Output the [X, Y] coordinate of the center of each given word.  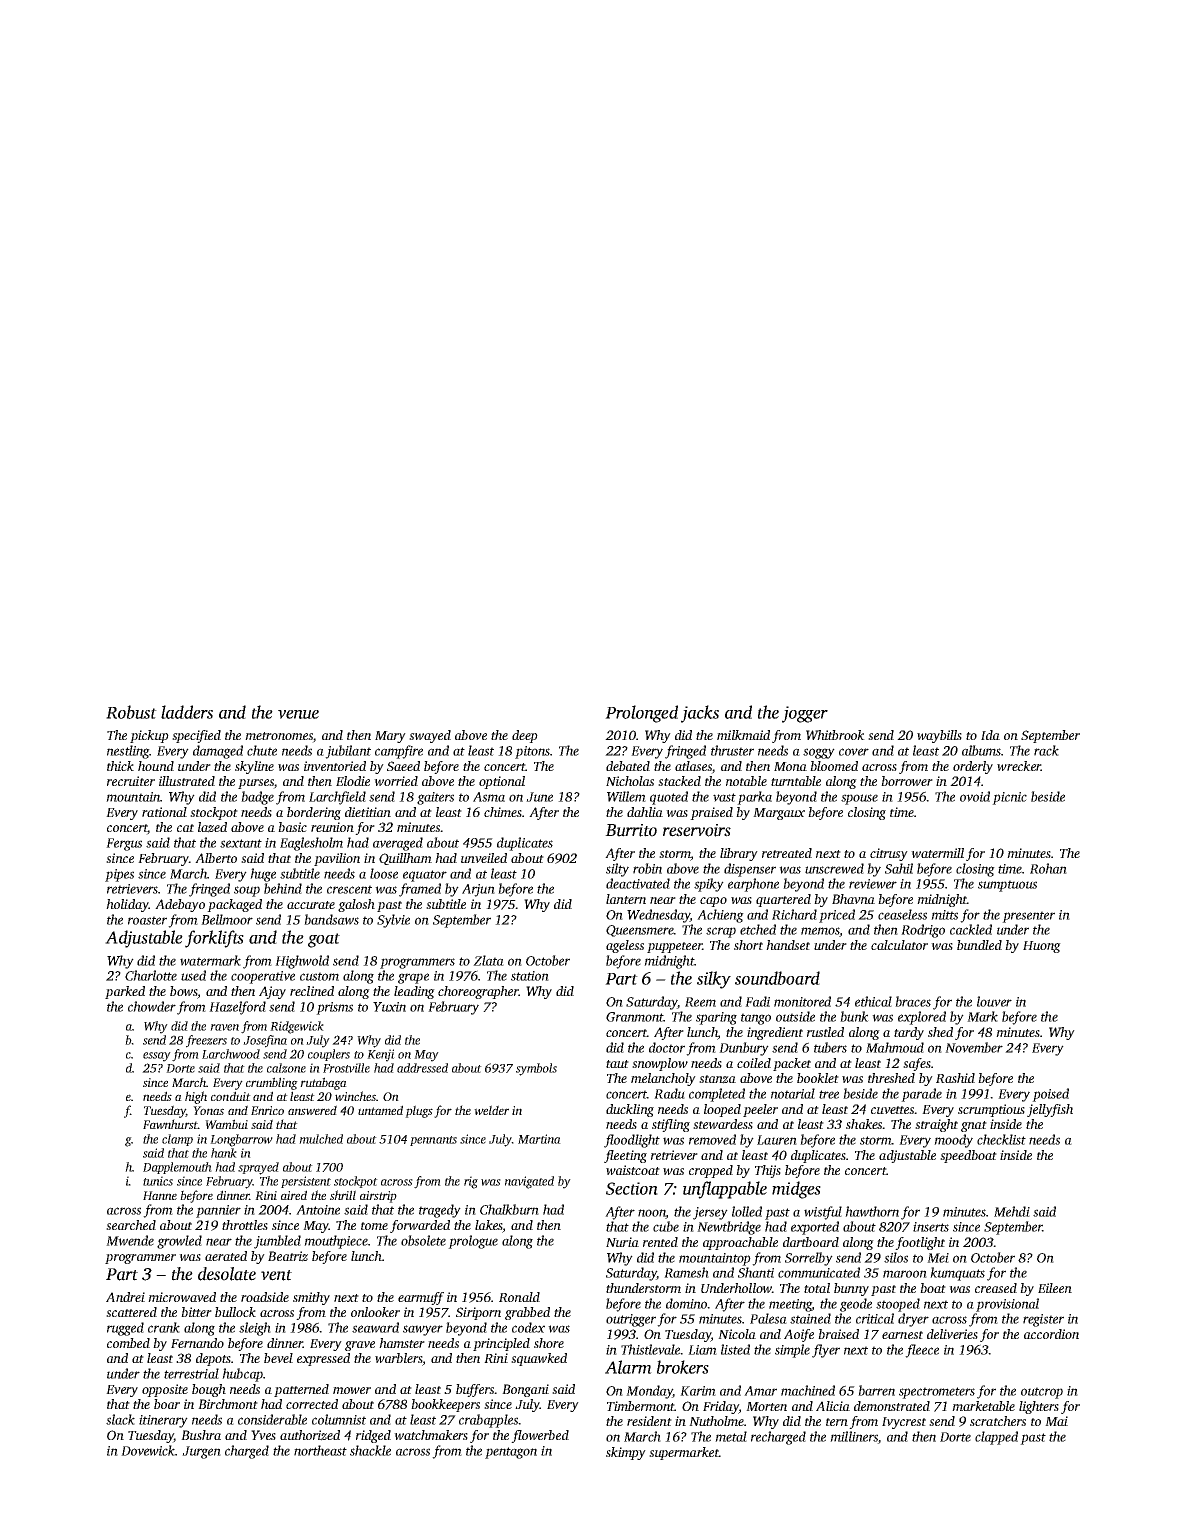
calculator [899, 945]
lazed [212, 827]
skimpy [626, 1453]
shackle [370, 1450]
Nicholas [630, 781]
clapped [996, 1438]
